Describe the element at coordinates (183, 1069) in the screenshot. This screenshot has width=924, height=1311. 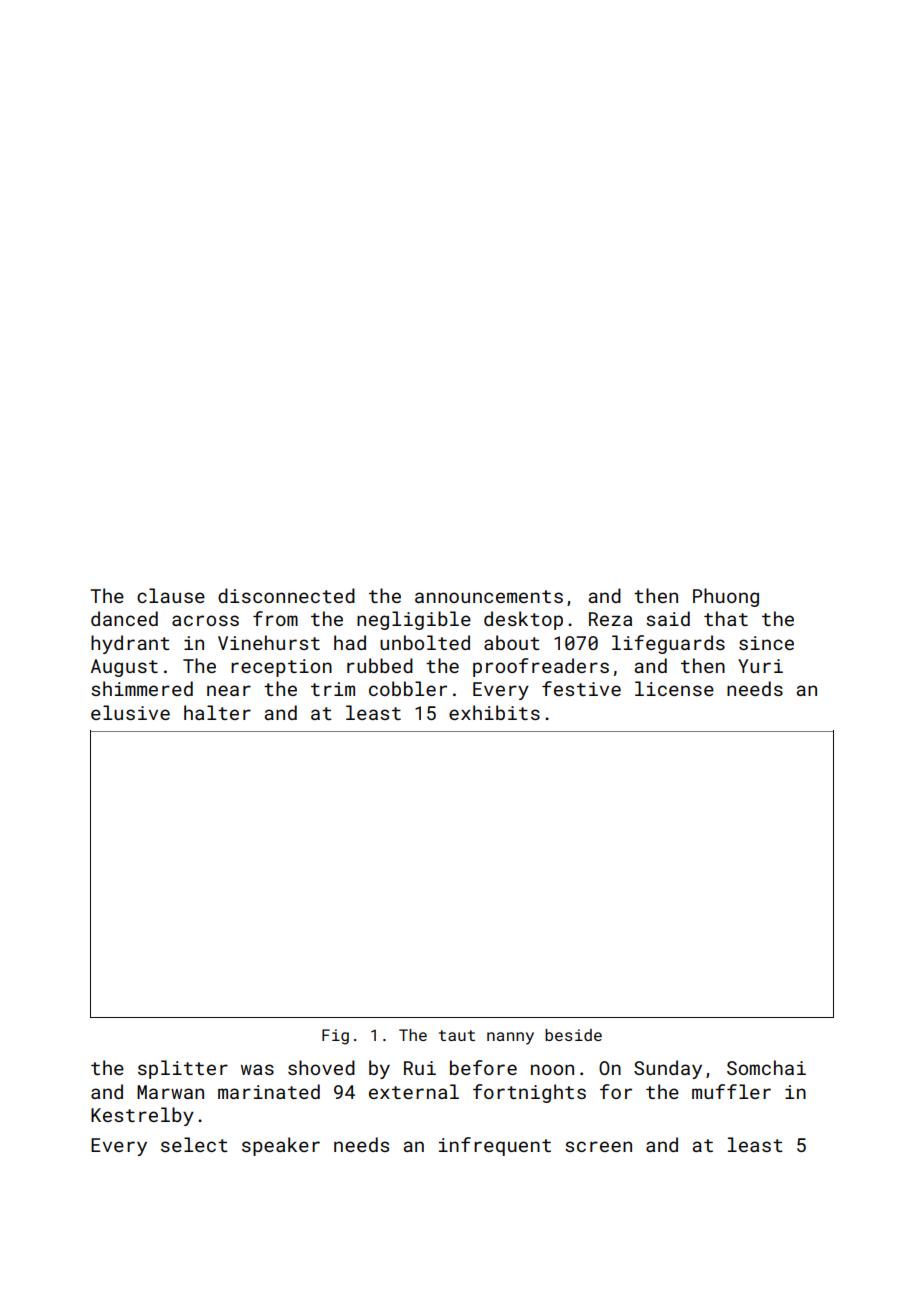
I see `splitter` at that location.
